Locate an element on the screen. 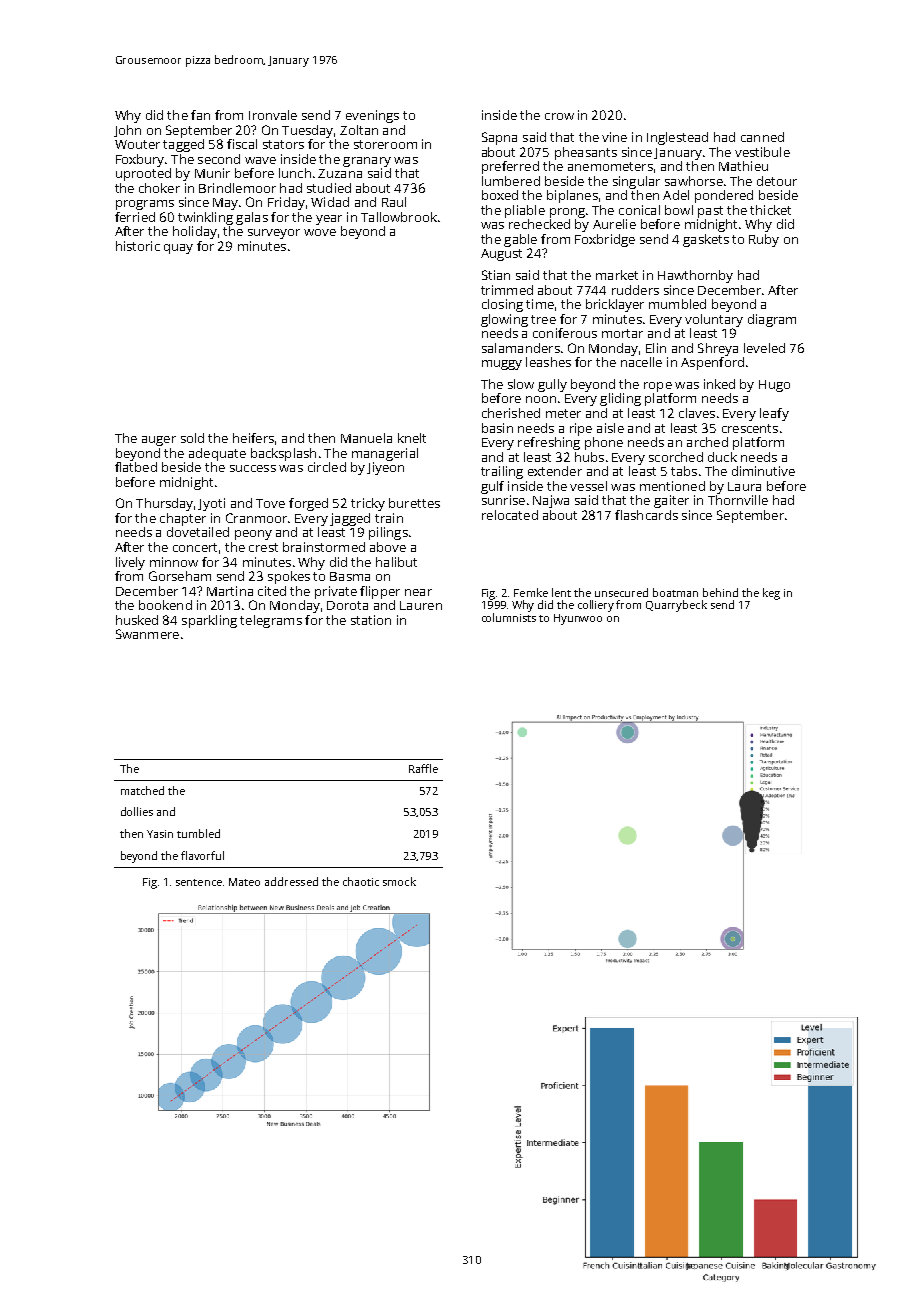 This screenshot has width=924, height=1308. columnists is located at coordinates (509, 617).
